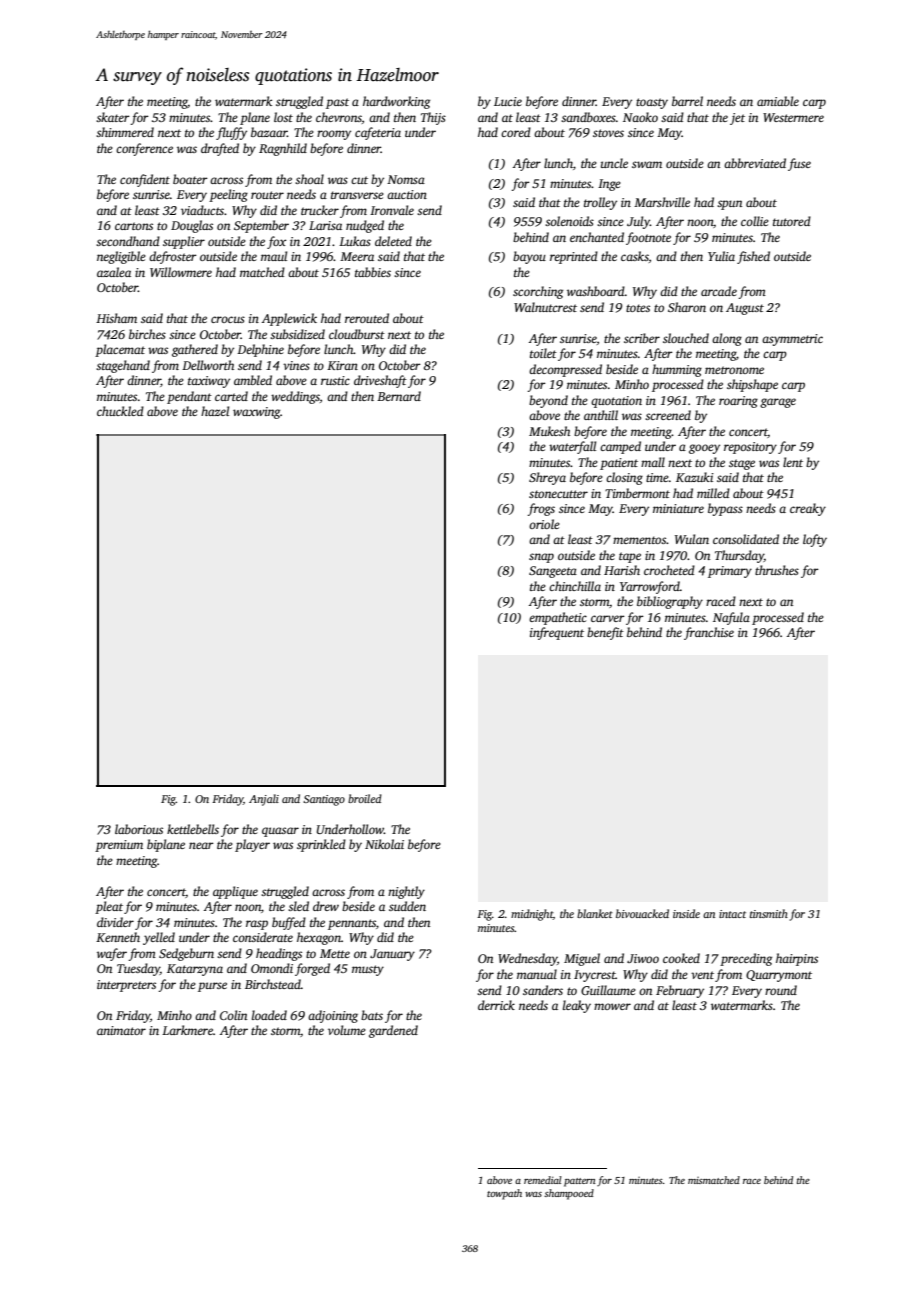  I want to click on bivouacked, so click(642, 913).
